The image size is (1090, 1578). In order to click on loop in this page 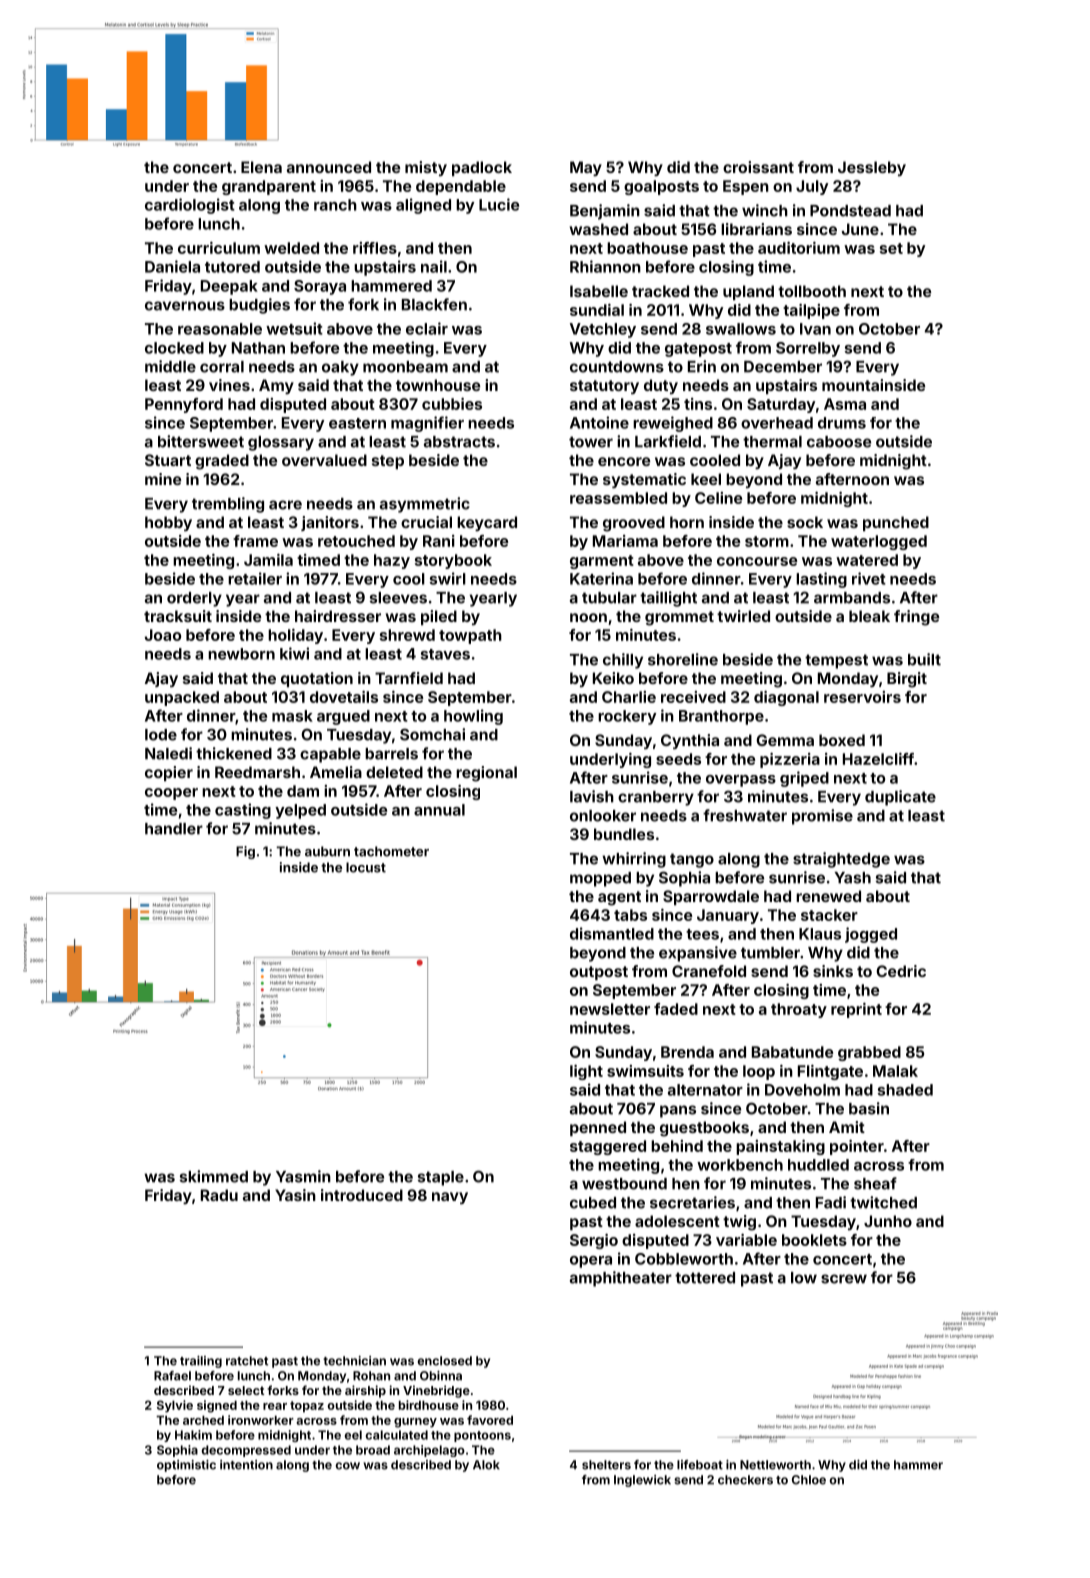, I will do `click(759, 1072)`.
